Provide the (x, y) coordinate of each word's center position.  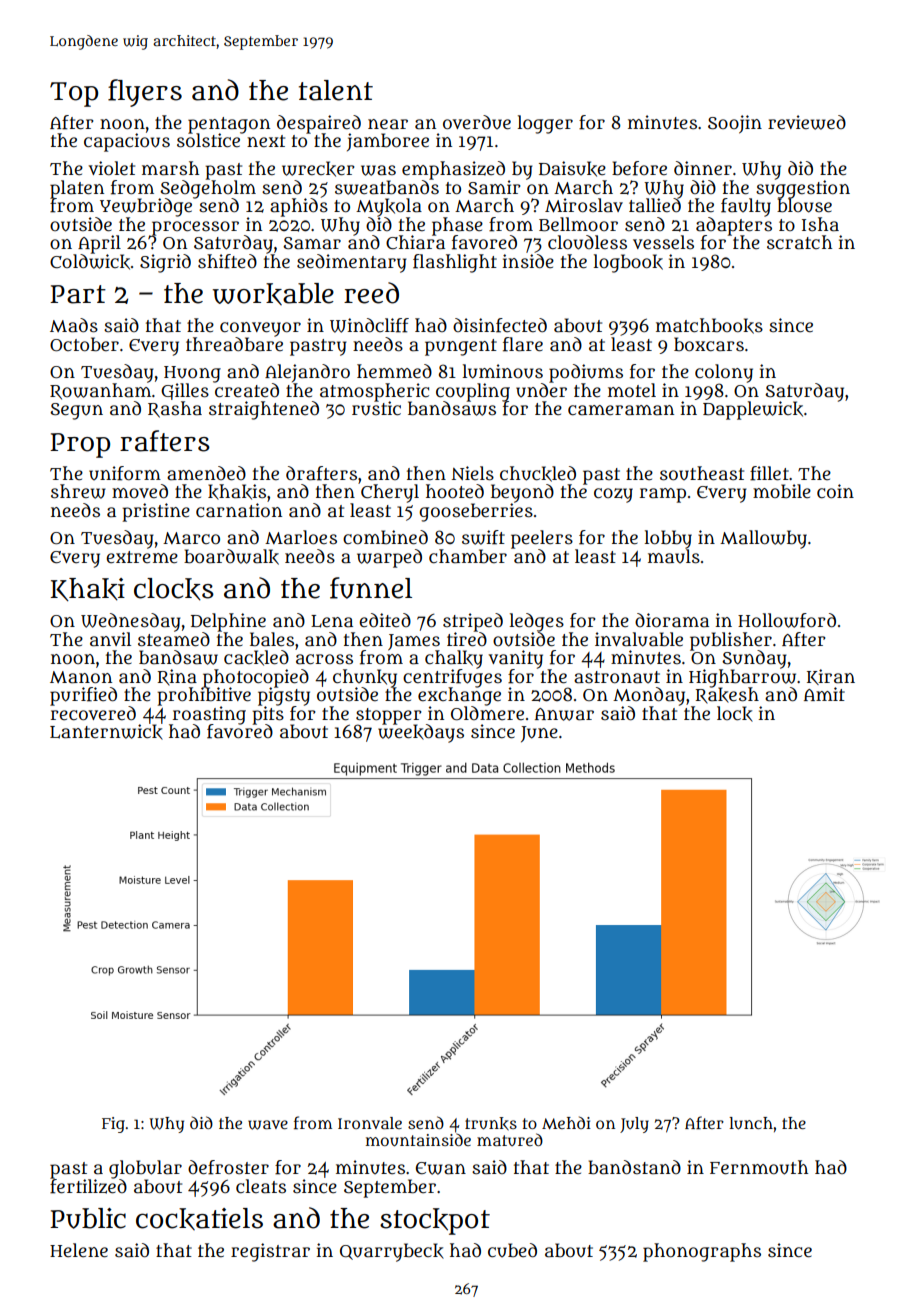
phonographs (702, 1252)
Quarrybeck (392, 1252)
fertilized (88, 1186)
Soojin (735, 124)
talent (336, 90)
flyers (145, 93)
